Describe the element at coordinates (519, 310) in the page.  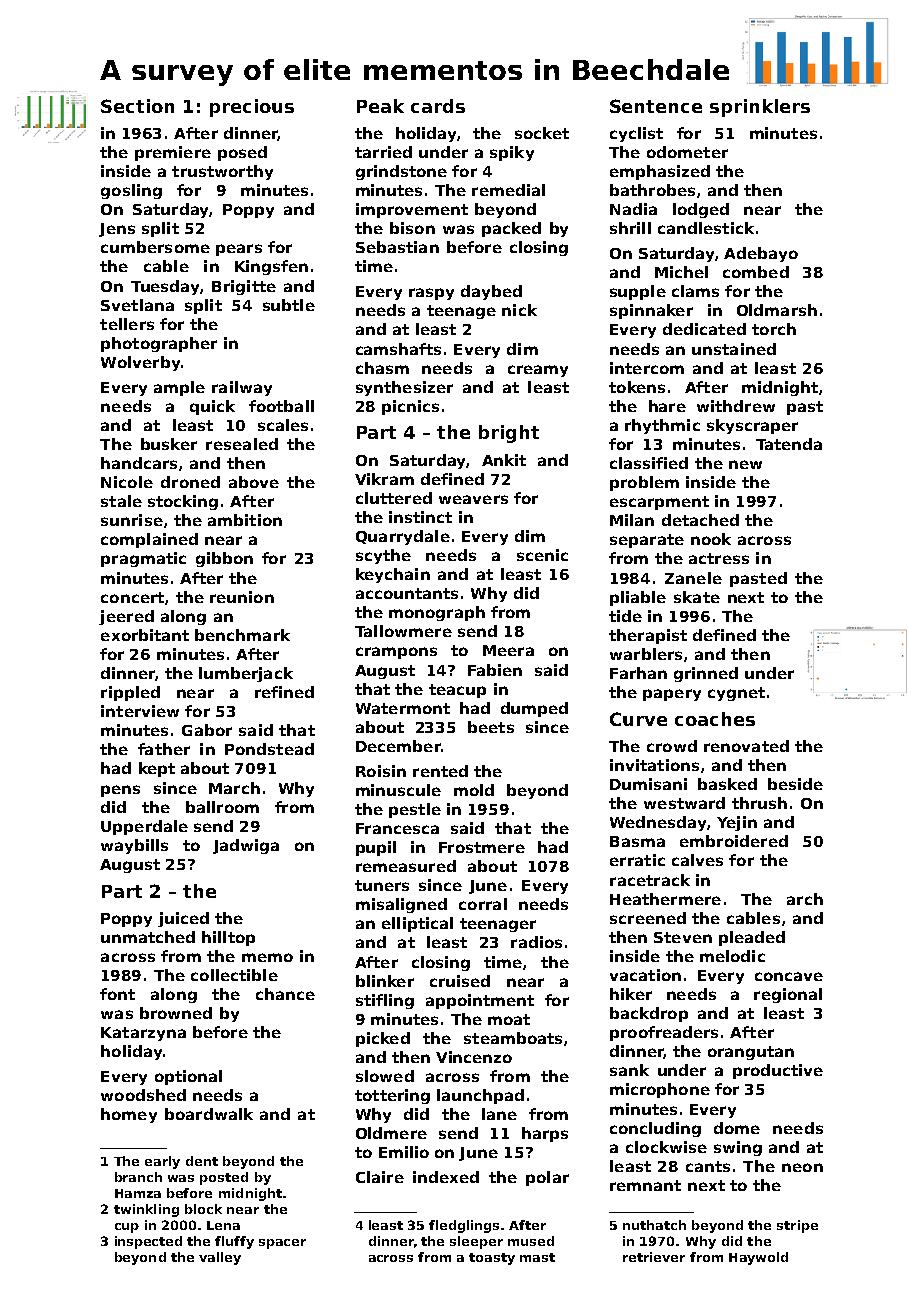
I see `nick` at that location.
